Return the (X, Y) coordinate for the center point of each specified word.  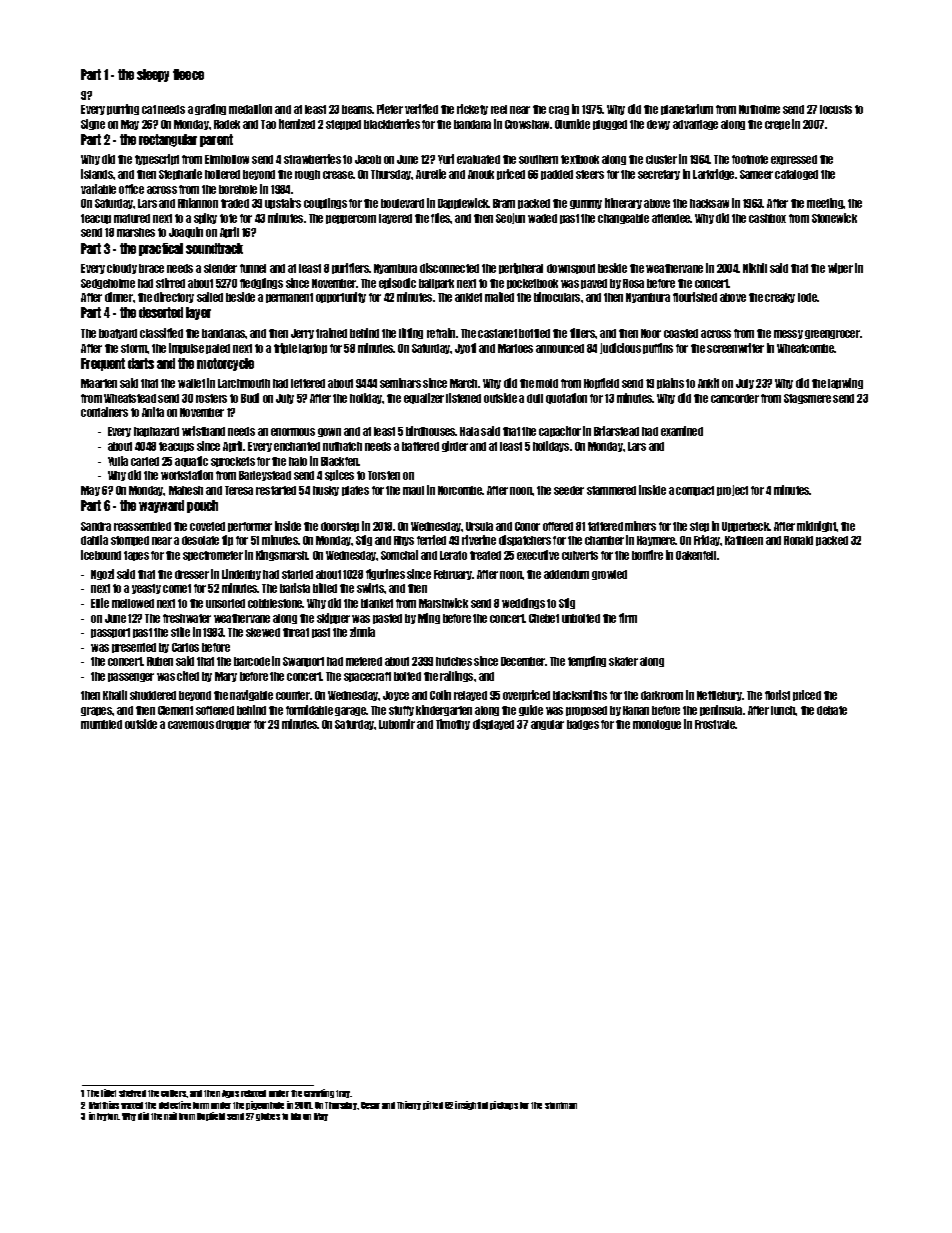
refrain (441, 333)
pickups (504, 1105)
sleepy (153, 75)
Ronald (798, 540)
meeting (825, 203)
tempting (587, 661)
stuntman (561, 1105)
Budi (250, 398)
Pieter (390, 109)
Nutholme (759, 109)
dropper (233, 725)
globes (268, 1117)
